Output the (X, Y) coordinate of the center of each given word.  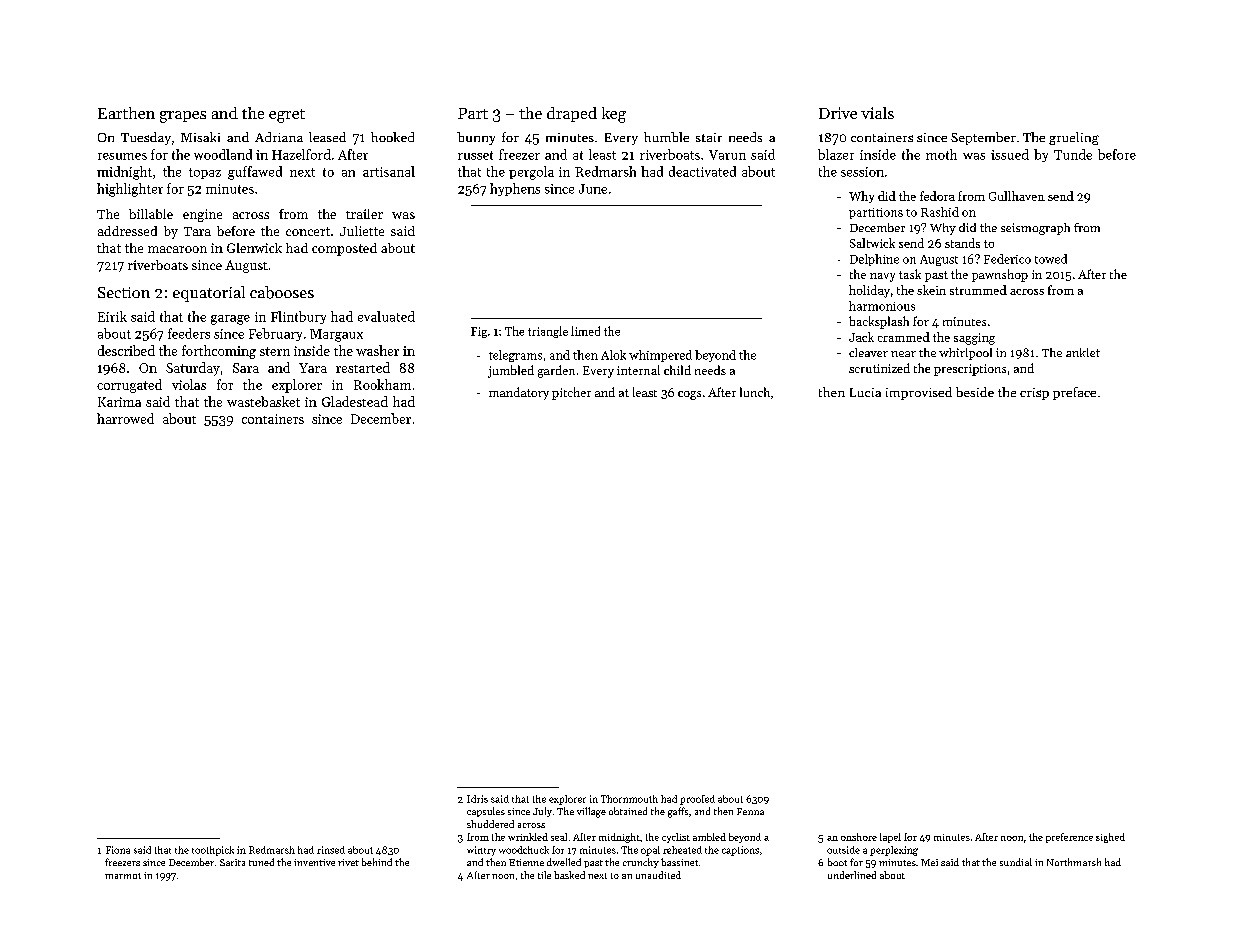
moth (941, 154)
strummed (978, 290)
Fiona (118, 850)
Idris (477, 799)
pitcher (571, 393)
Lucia (865, 392)
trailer (364, 214)
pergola (531, 173)
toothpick (213, 851)
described (126, 350)
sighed (1110, 838)
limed (585, 331)
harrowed (125, 418)
